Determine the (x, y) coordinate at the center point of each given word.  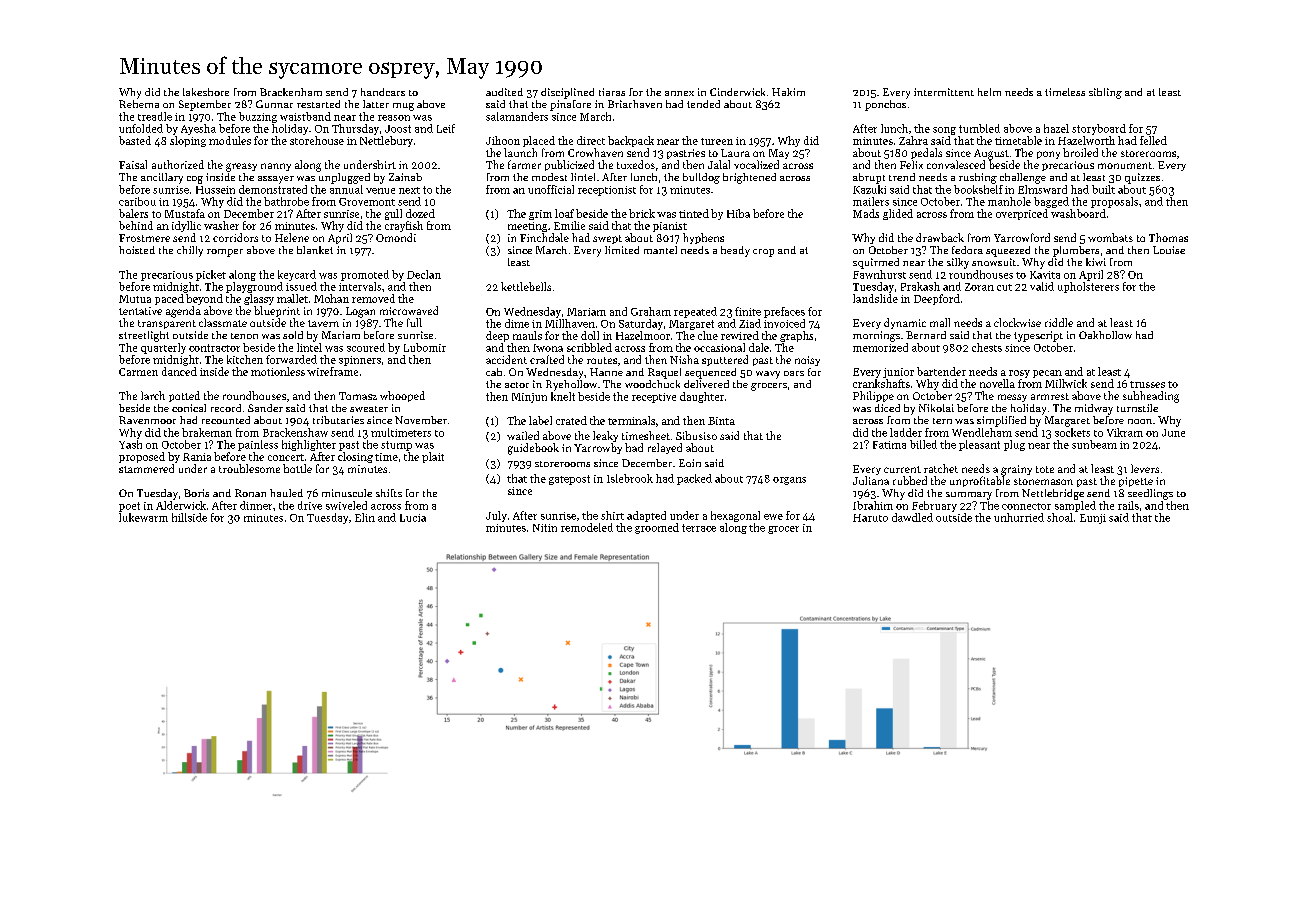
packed (694, 479)
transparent (167, 324)
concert (286, 457)
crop (763, 253)
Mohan (331, 298)
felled (1153, 140)
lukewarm (143, 517)
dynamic (905, 323)
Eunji (1093, 519)
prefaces (784, 312)
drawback (940, 237)
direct (591, 140)
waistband (305, 116)
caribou (137, 201)
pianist (670, 227)
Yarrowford (1022, 237)
